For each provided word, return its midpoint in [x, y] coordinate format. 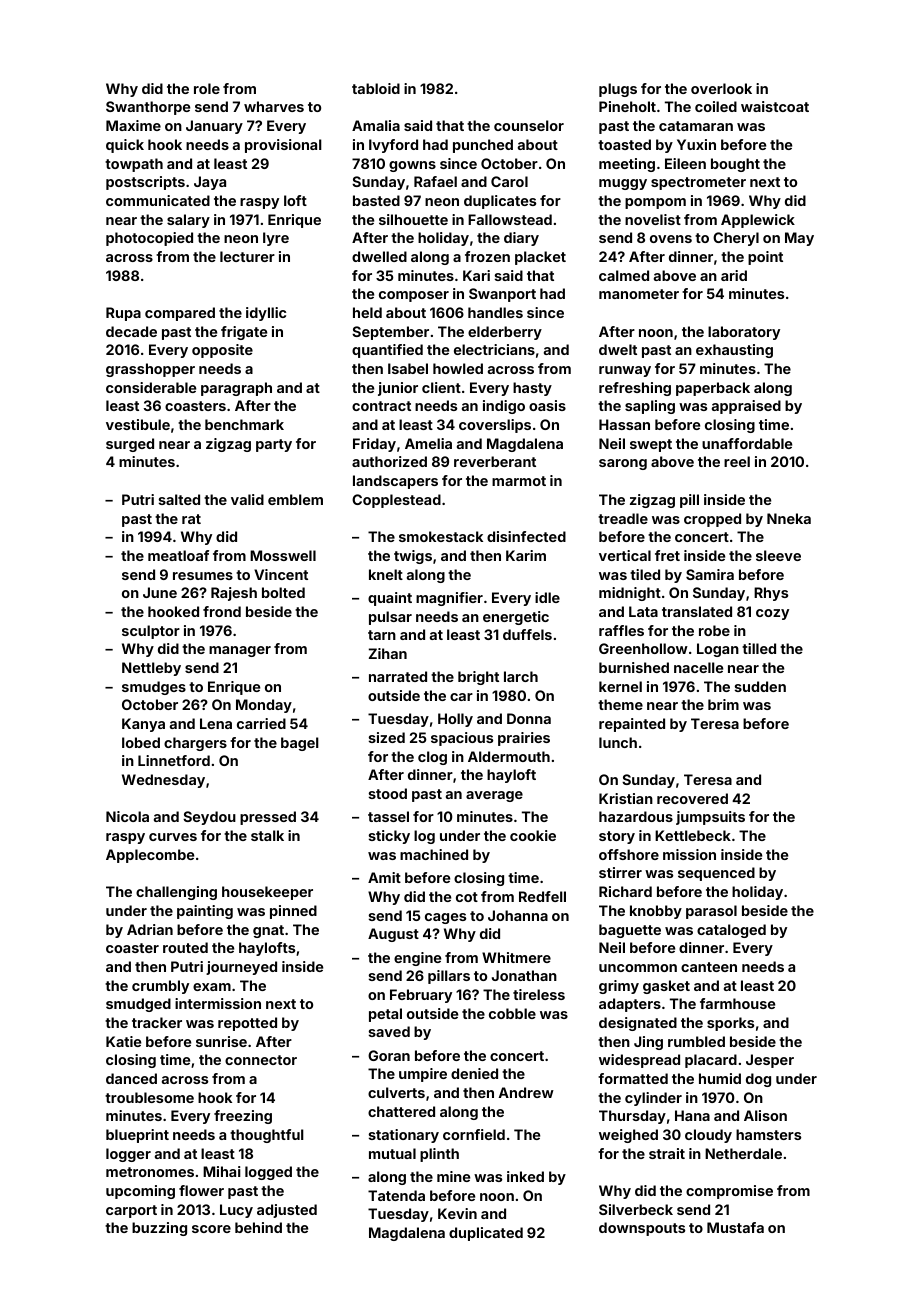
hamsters [768, 1134]
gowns [412, 166]
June [160, 592]
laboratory [744, 333]
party [274, 445]
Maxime [133, 125]
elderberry [505, 333]
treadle [623, 518]
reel [737, 461]
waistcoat [775, 106]
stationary [404, 1136]
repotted [247, 1024]
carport [131, 1211]
